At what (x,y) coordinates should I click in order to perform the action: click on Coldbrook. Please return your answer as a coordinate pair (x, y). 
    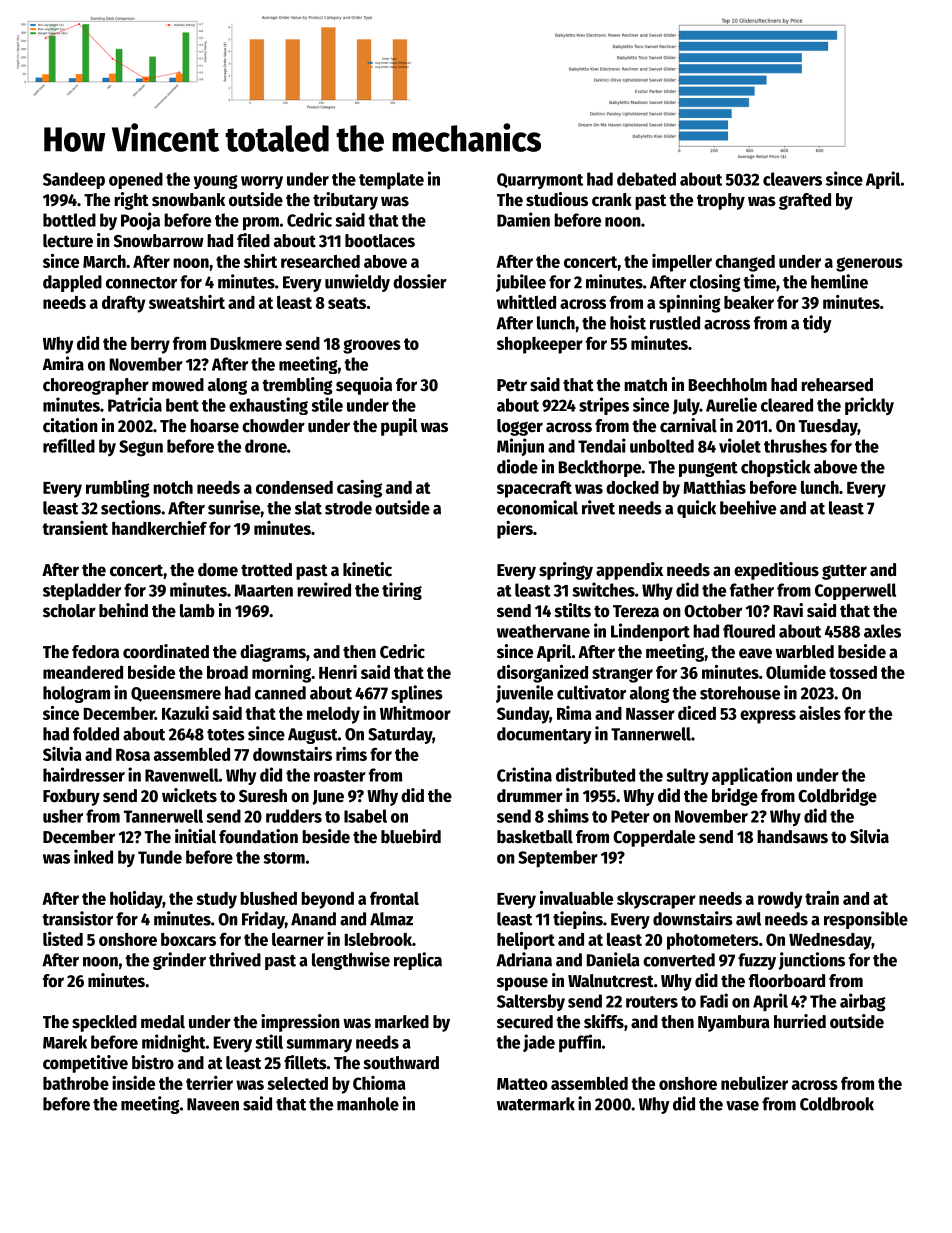
    Looking at the image, I should click on (837, 1104).
